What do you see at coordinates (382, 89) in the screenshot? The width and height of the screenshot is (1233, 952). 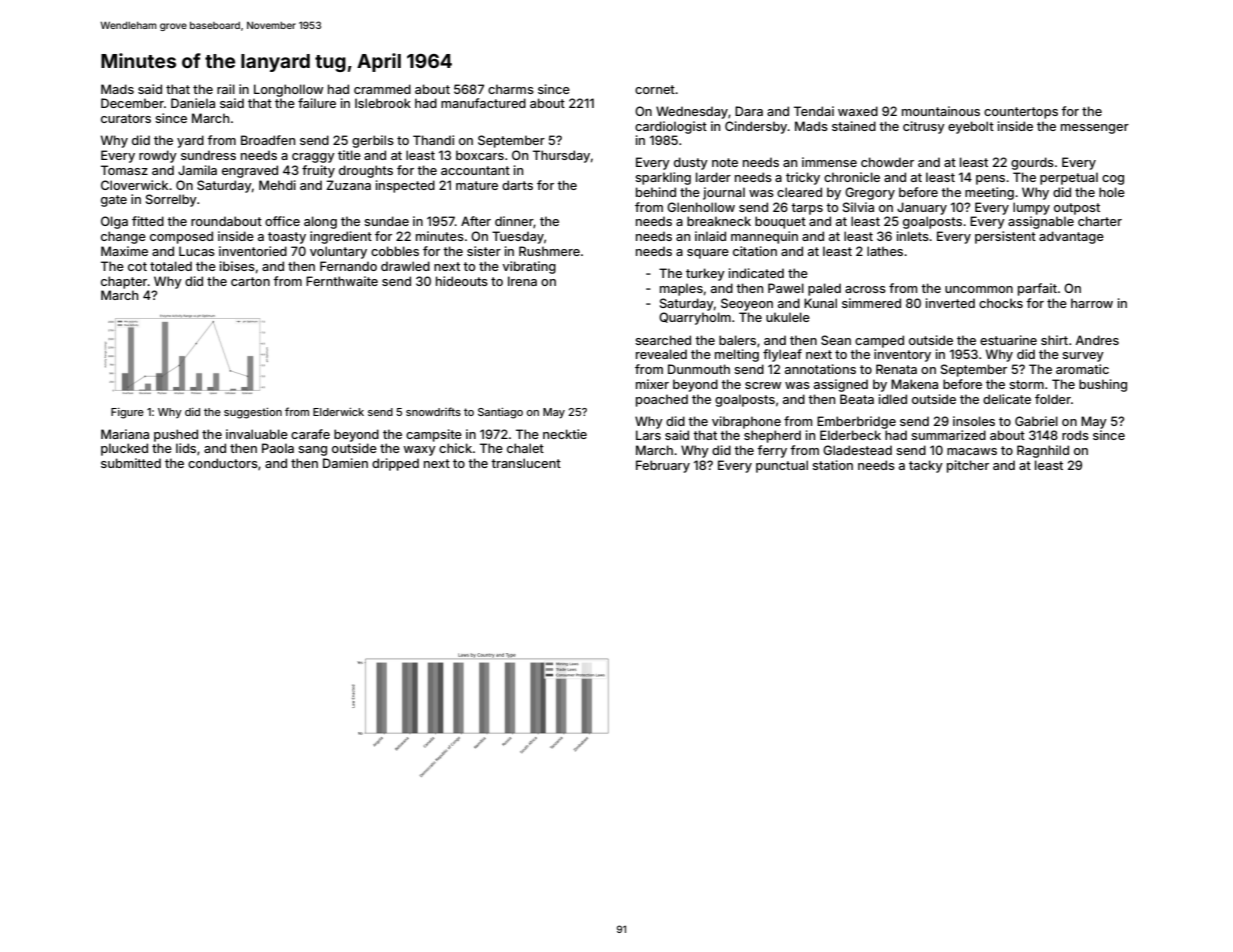 I see `crammed` at bounding box center [382, 89].
